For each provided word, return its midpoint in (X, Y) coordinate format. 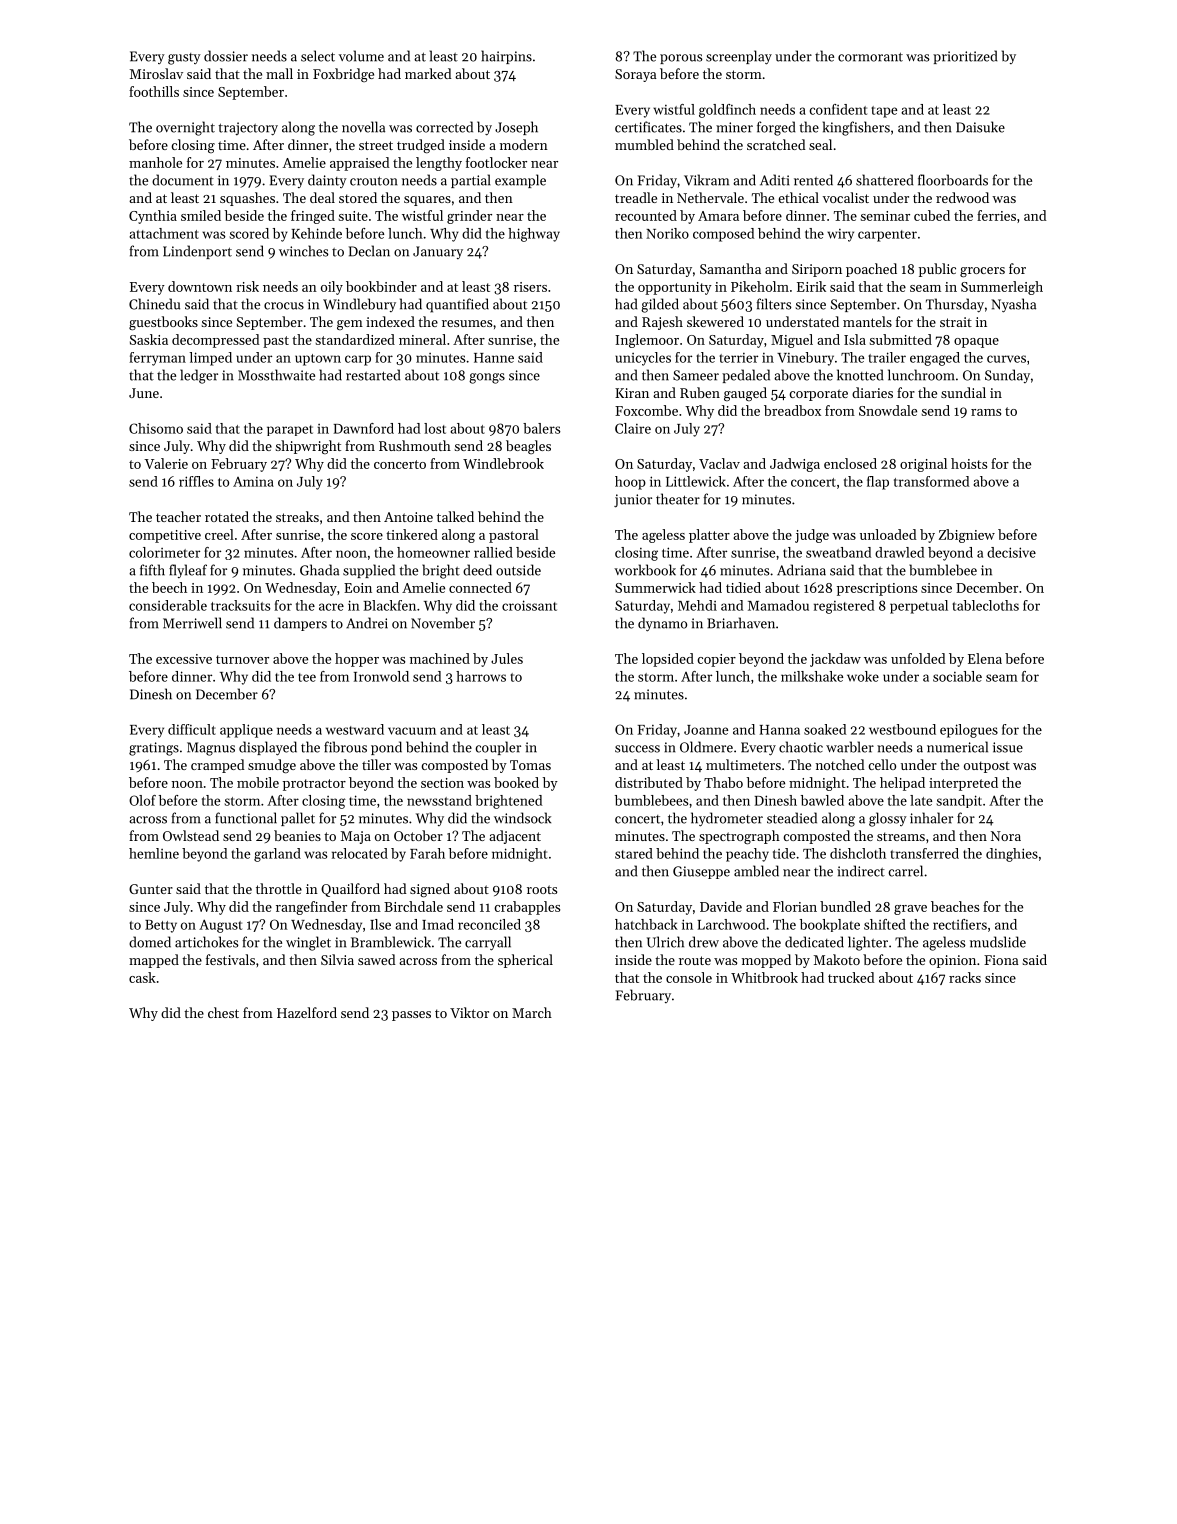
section (442, 783)
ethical (798, 197)
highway (534, 235)
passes (411, 1016)
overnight (185, 128)
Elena (985, 658)
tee (307, 677)
